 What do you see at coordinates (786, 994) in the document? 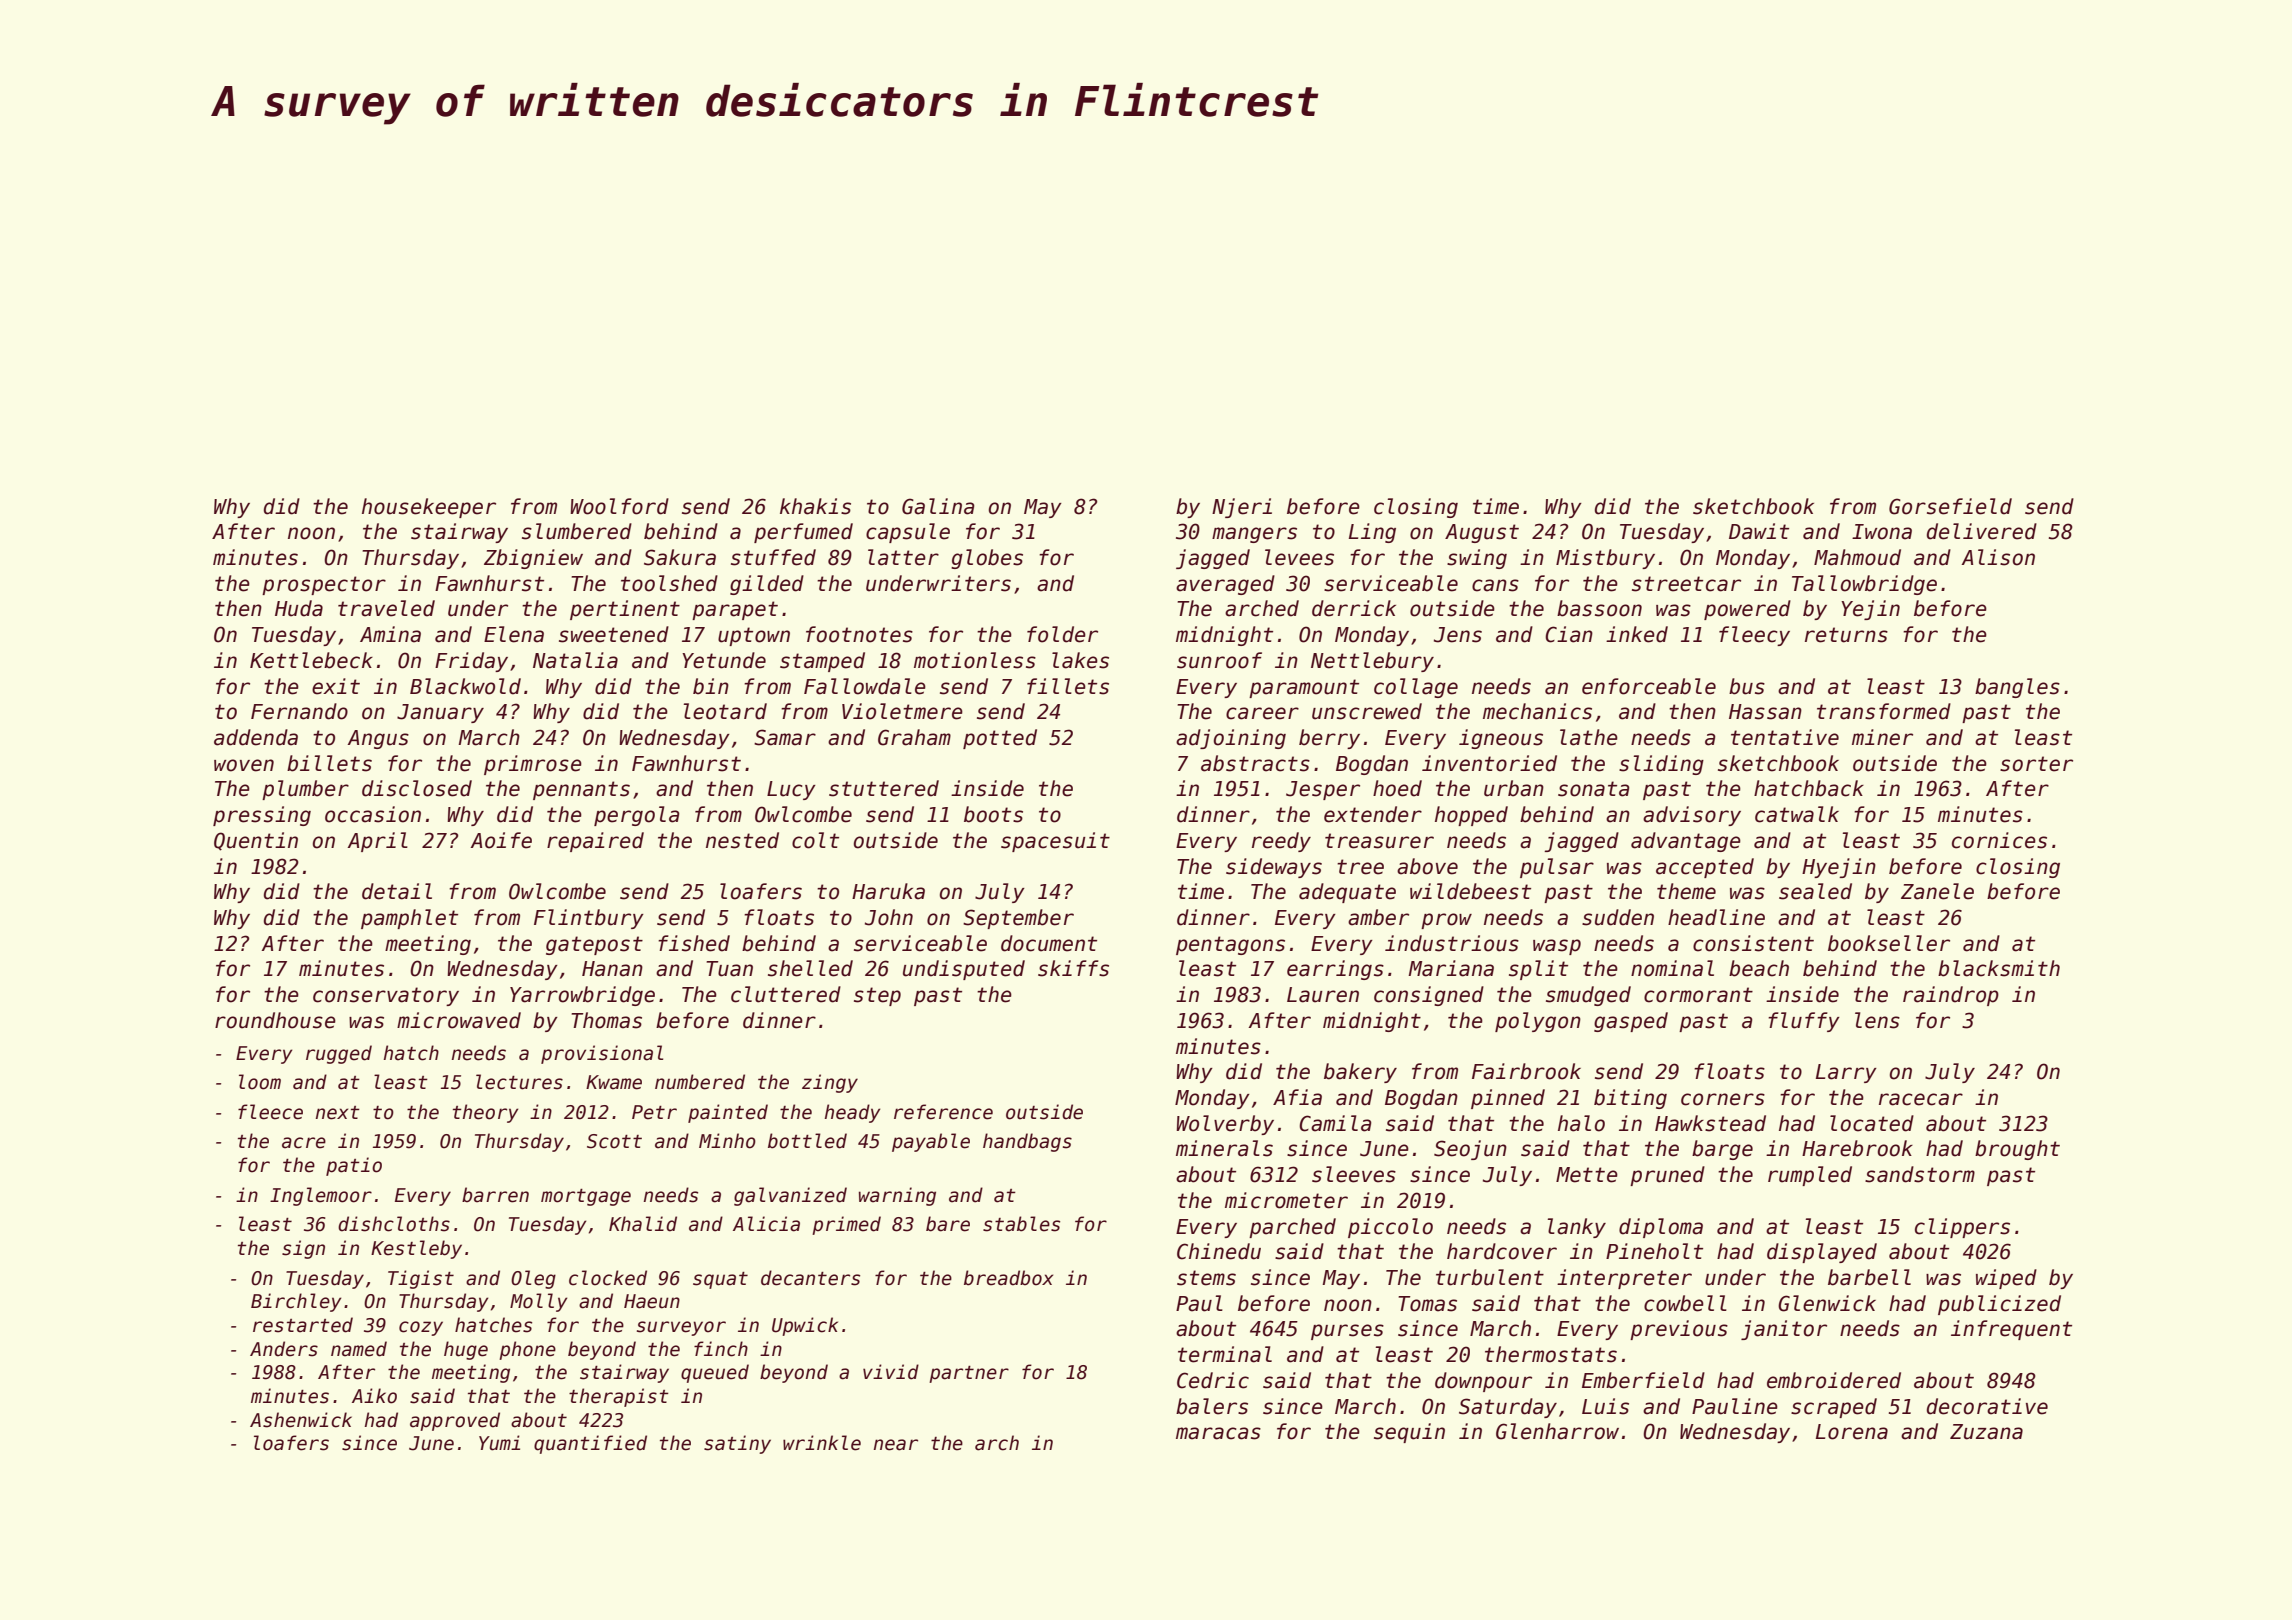
I see `cluttered` at bounding box center [786, 994].
